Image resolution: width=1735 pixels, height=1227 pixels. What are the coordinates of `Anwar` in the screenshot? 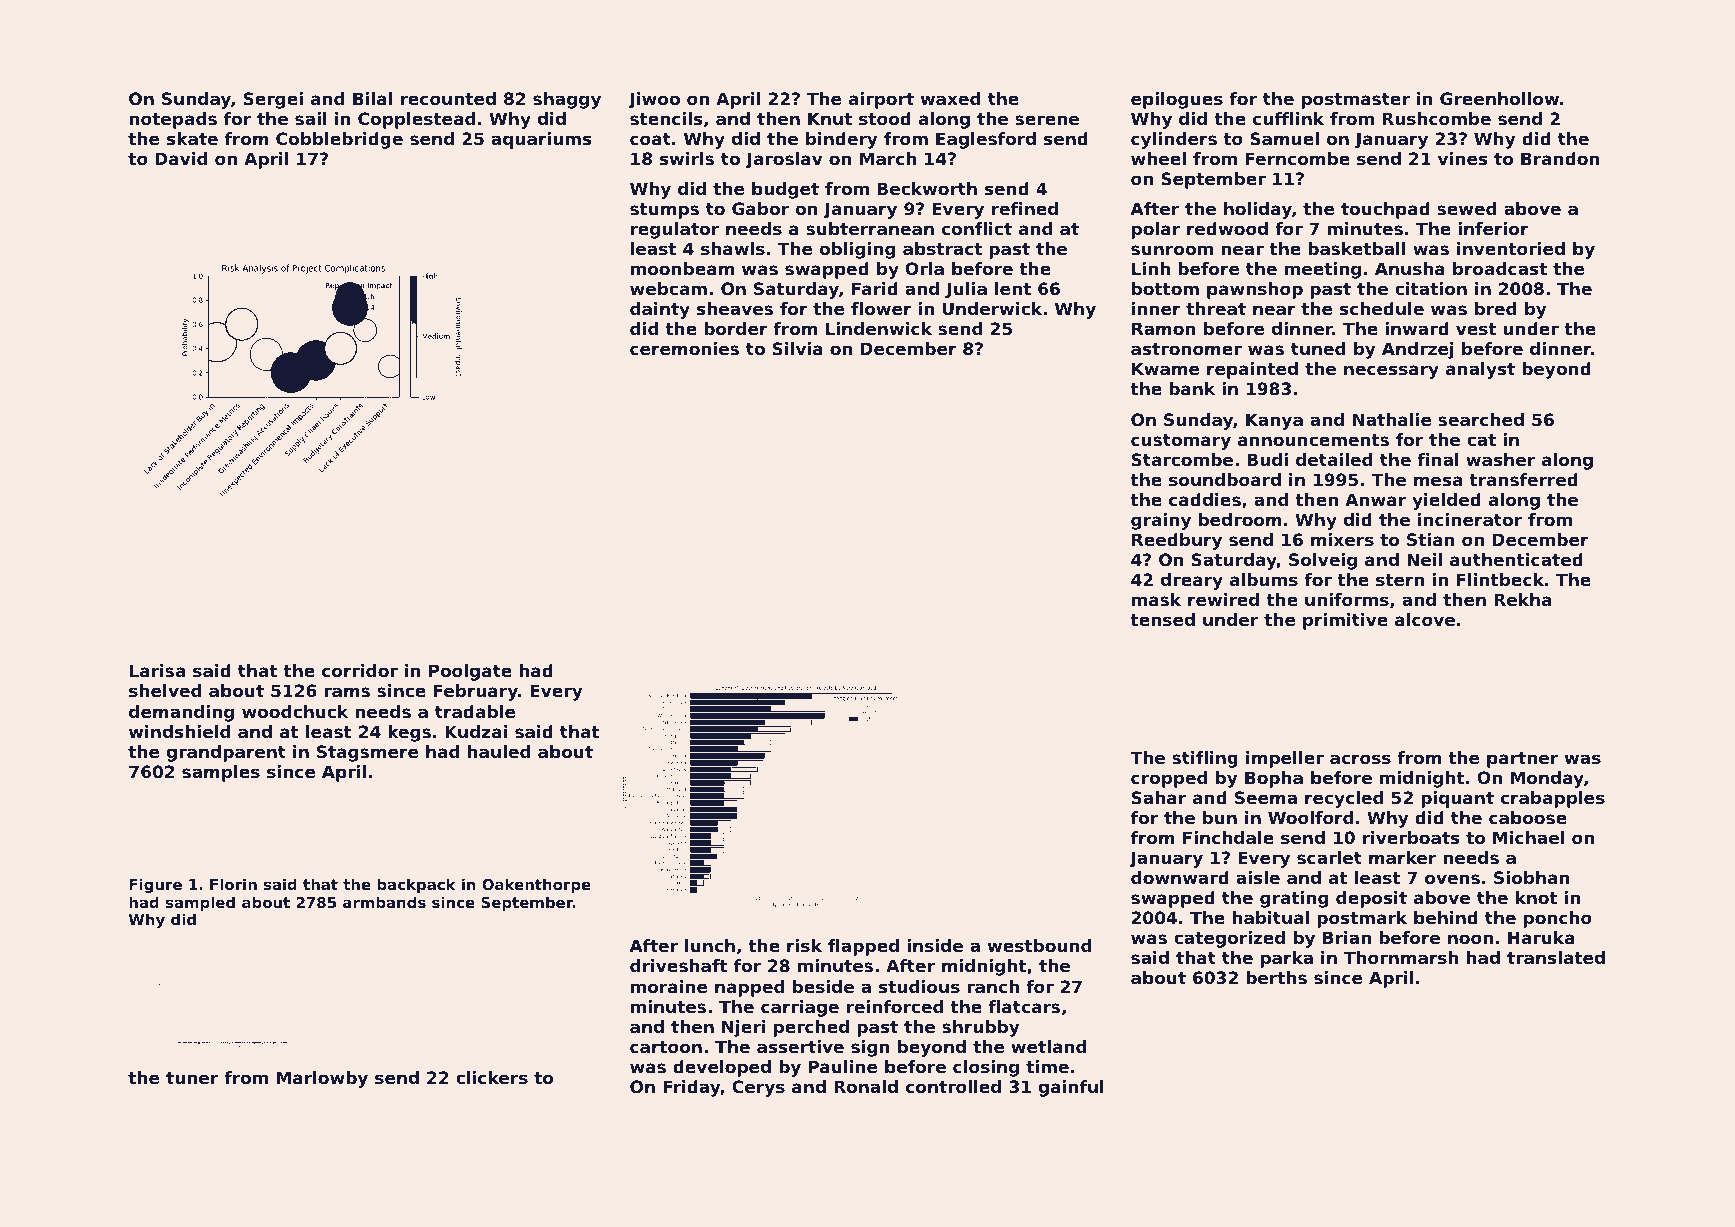 It's located at (1375, 499).
